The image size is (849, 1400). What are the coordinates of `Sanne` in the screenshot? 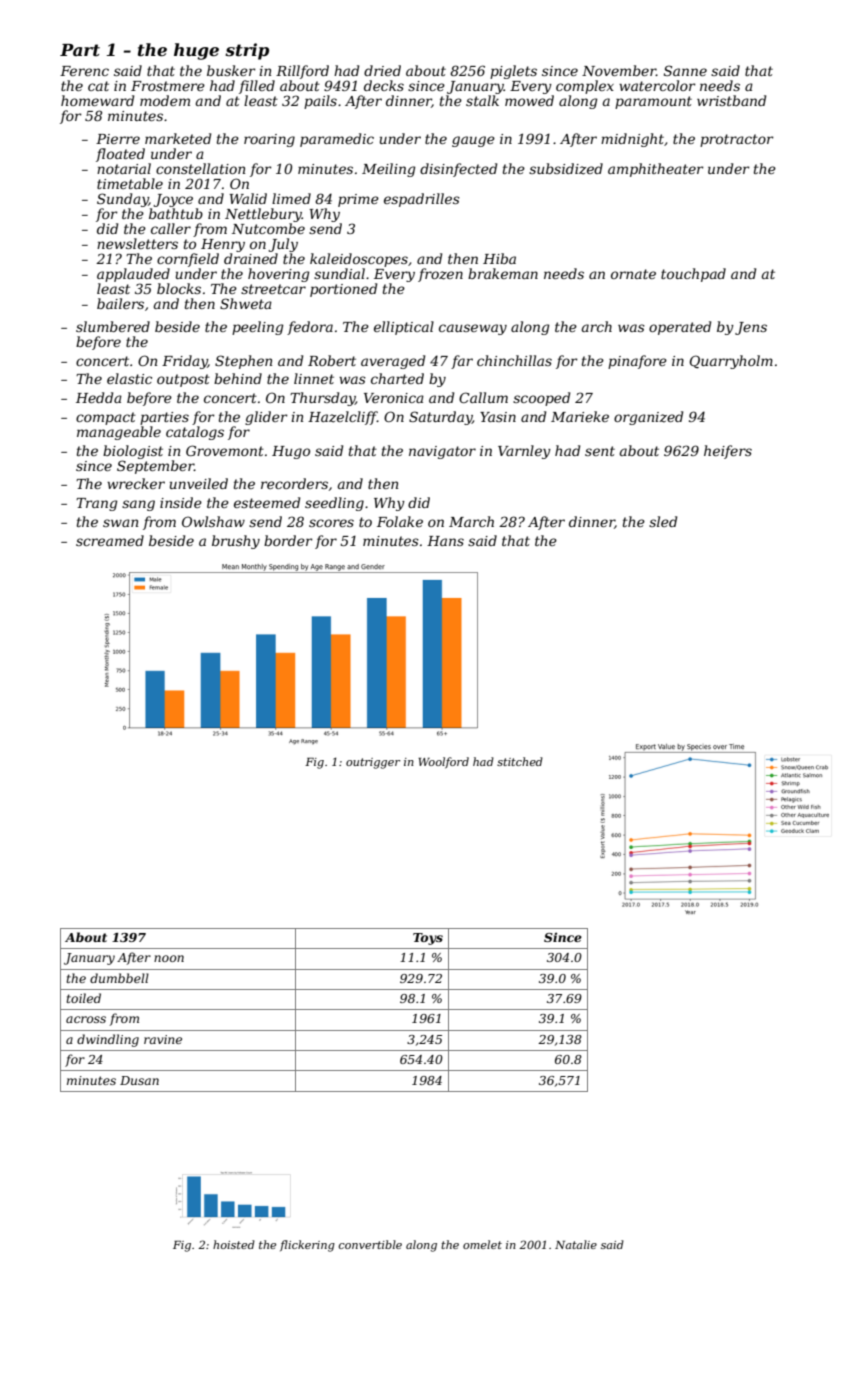 It's located at (685, 70).
